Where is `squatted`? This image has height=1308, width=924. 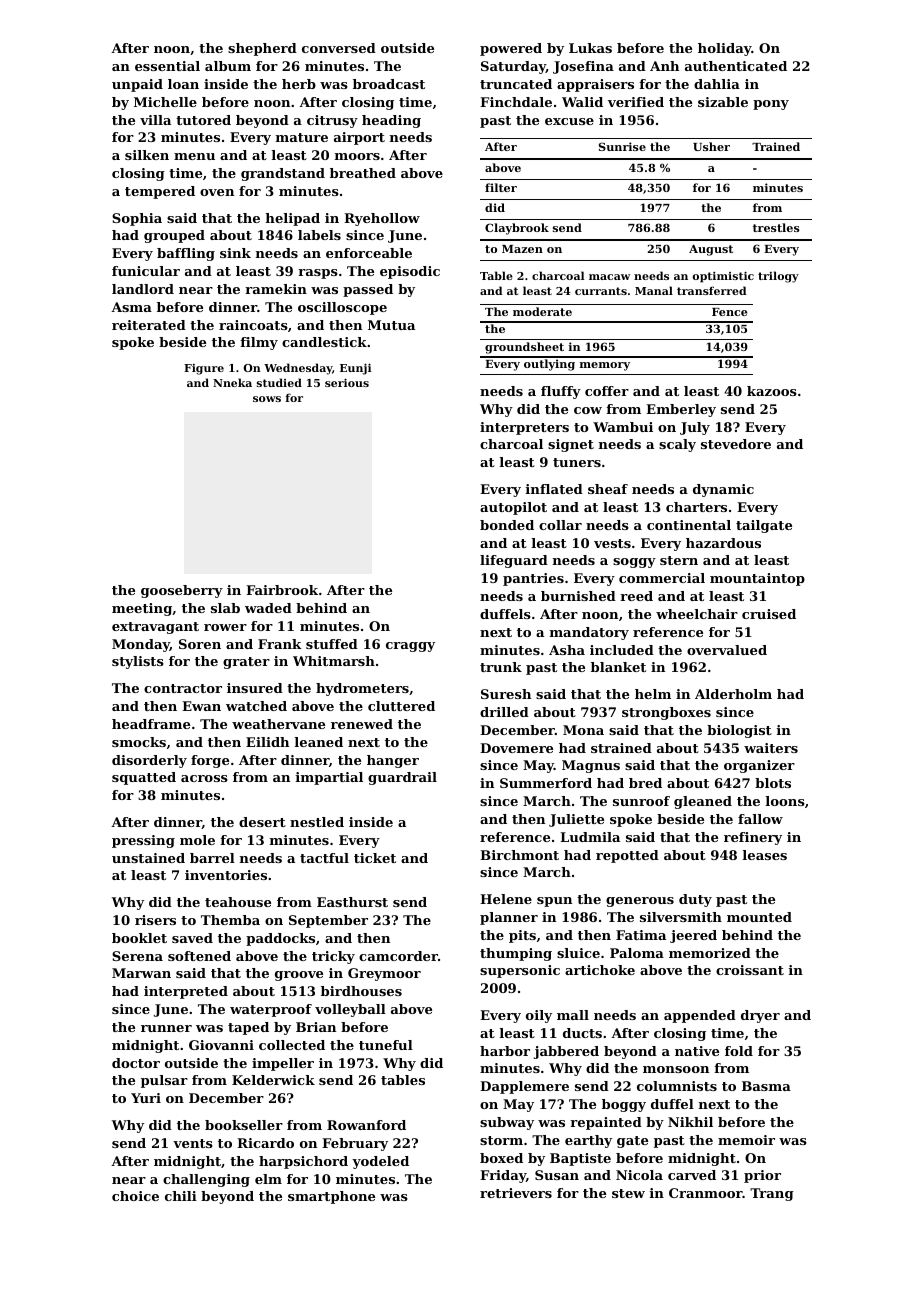
squatted is located at coordinates (144, 778).
